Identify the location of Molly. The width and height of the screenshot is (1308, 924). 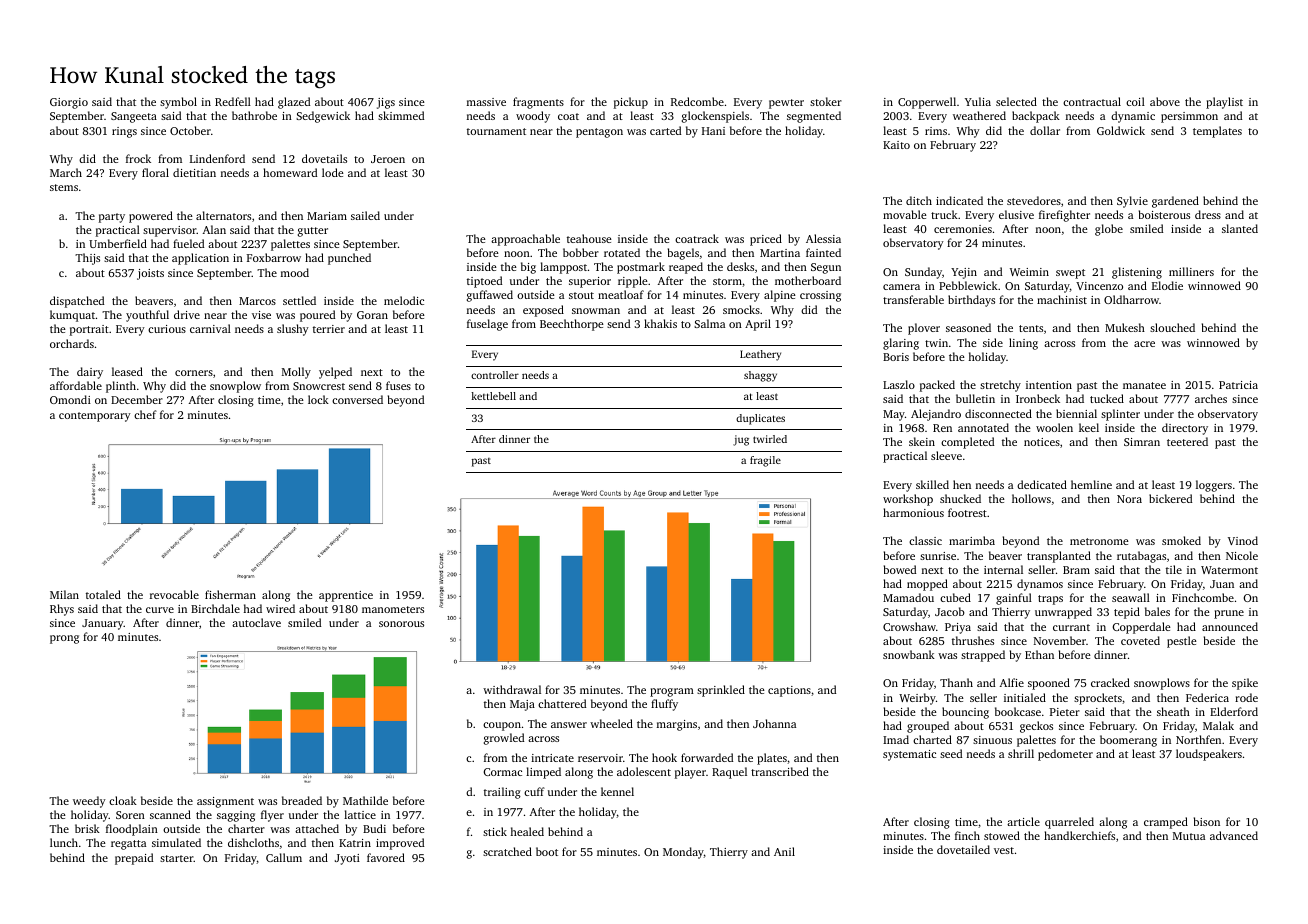
(296, 373).
